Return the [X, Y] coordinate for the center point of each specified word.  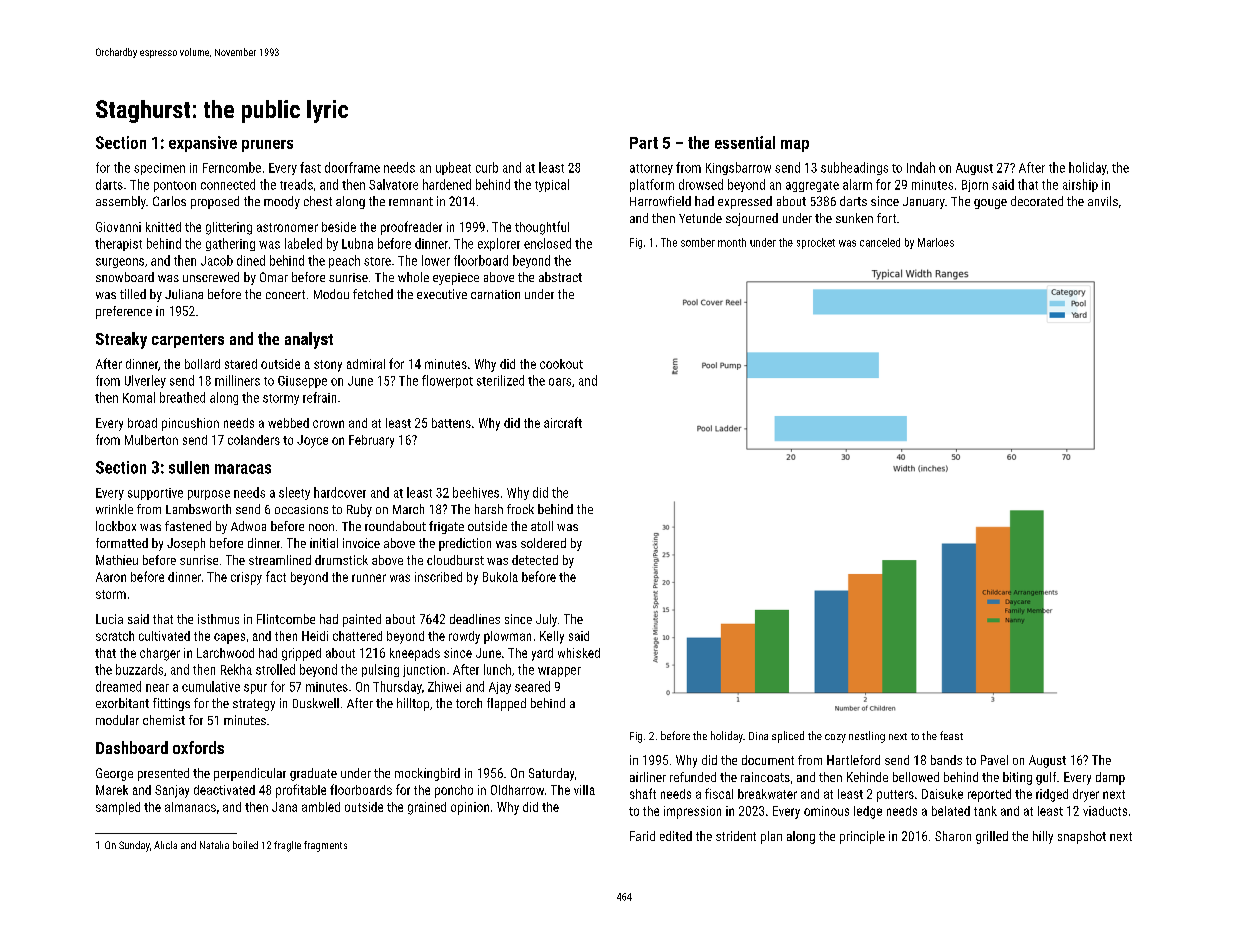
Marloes [936, 242]
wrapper [559, 672]
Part [644, 143]
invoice [361, 543]
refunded [693, 777]
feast [951, 735]
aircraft [563, 422]
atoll [542, 526]
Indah [921, 167]
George [114, 774]
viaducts [1105, 811]
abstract [560, 277]
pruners [267, 146]
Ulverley [145, 381]
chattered [357, 636]
